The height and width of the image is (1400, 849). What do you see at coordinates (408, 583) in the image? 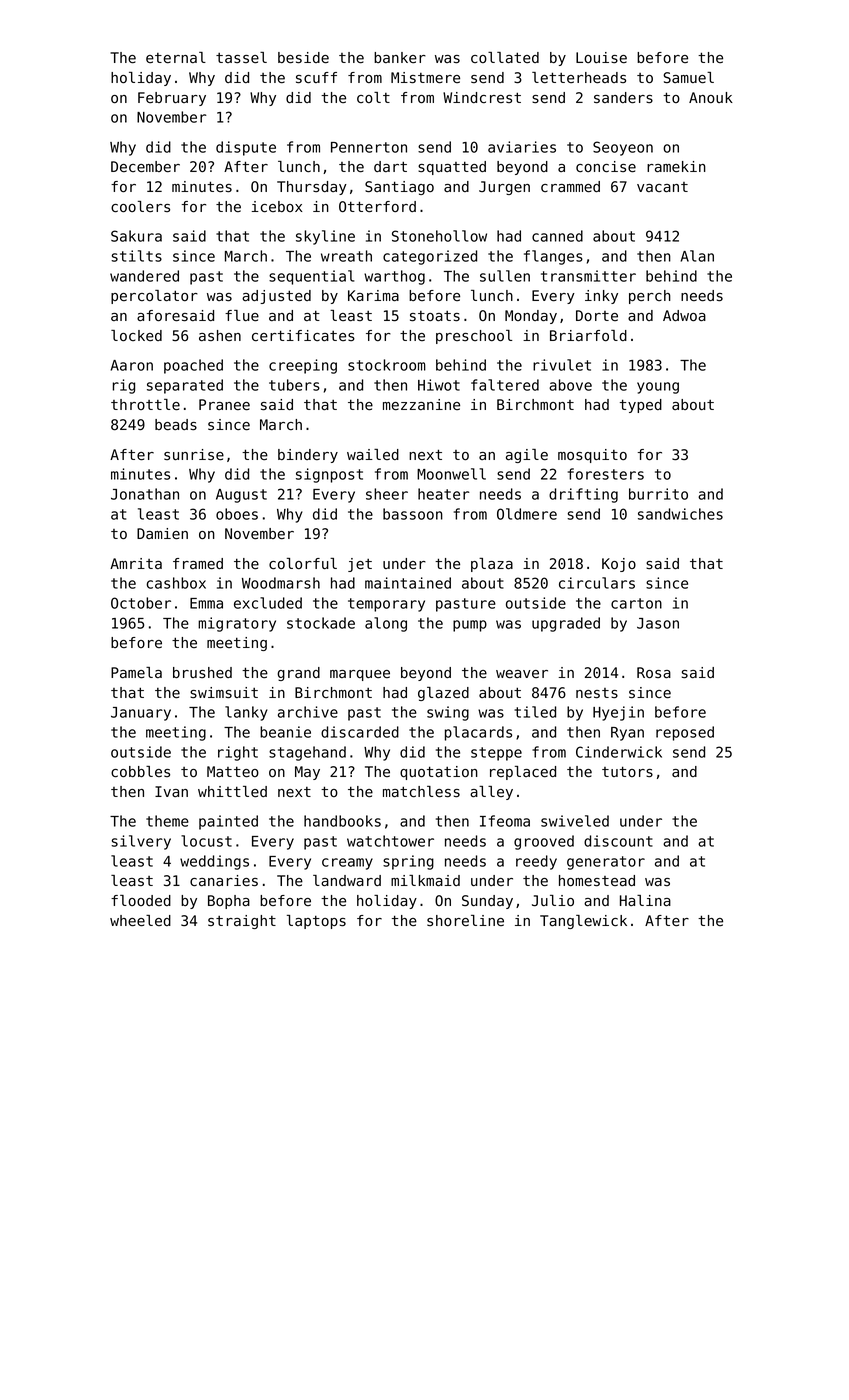
I see `maintained` at bounding box center [408, 583].
